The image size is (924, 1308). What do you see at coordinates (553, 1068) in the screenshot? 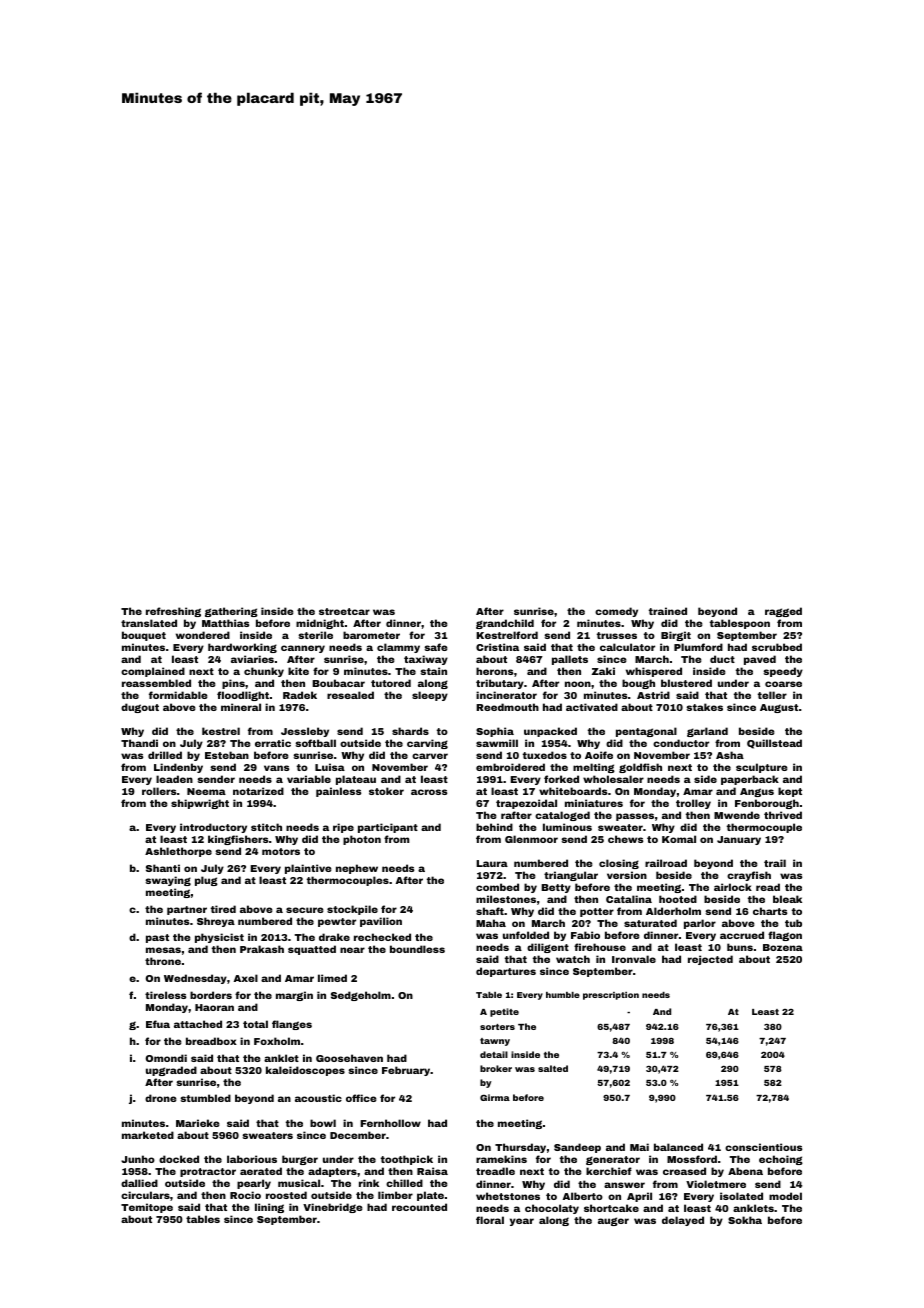
I see `salted` at bounding box center [553, 1068].
